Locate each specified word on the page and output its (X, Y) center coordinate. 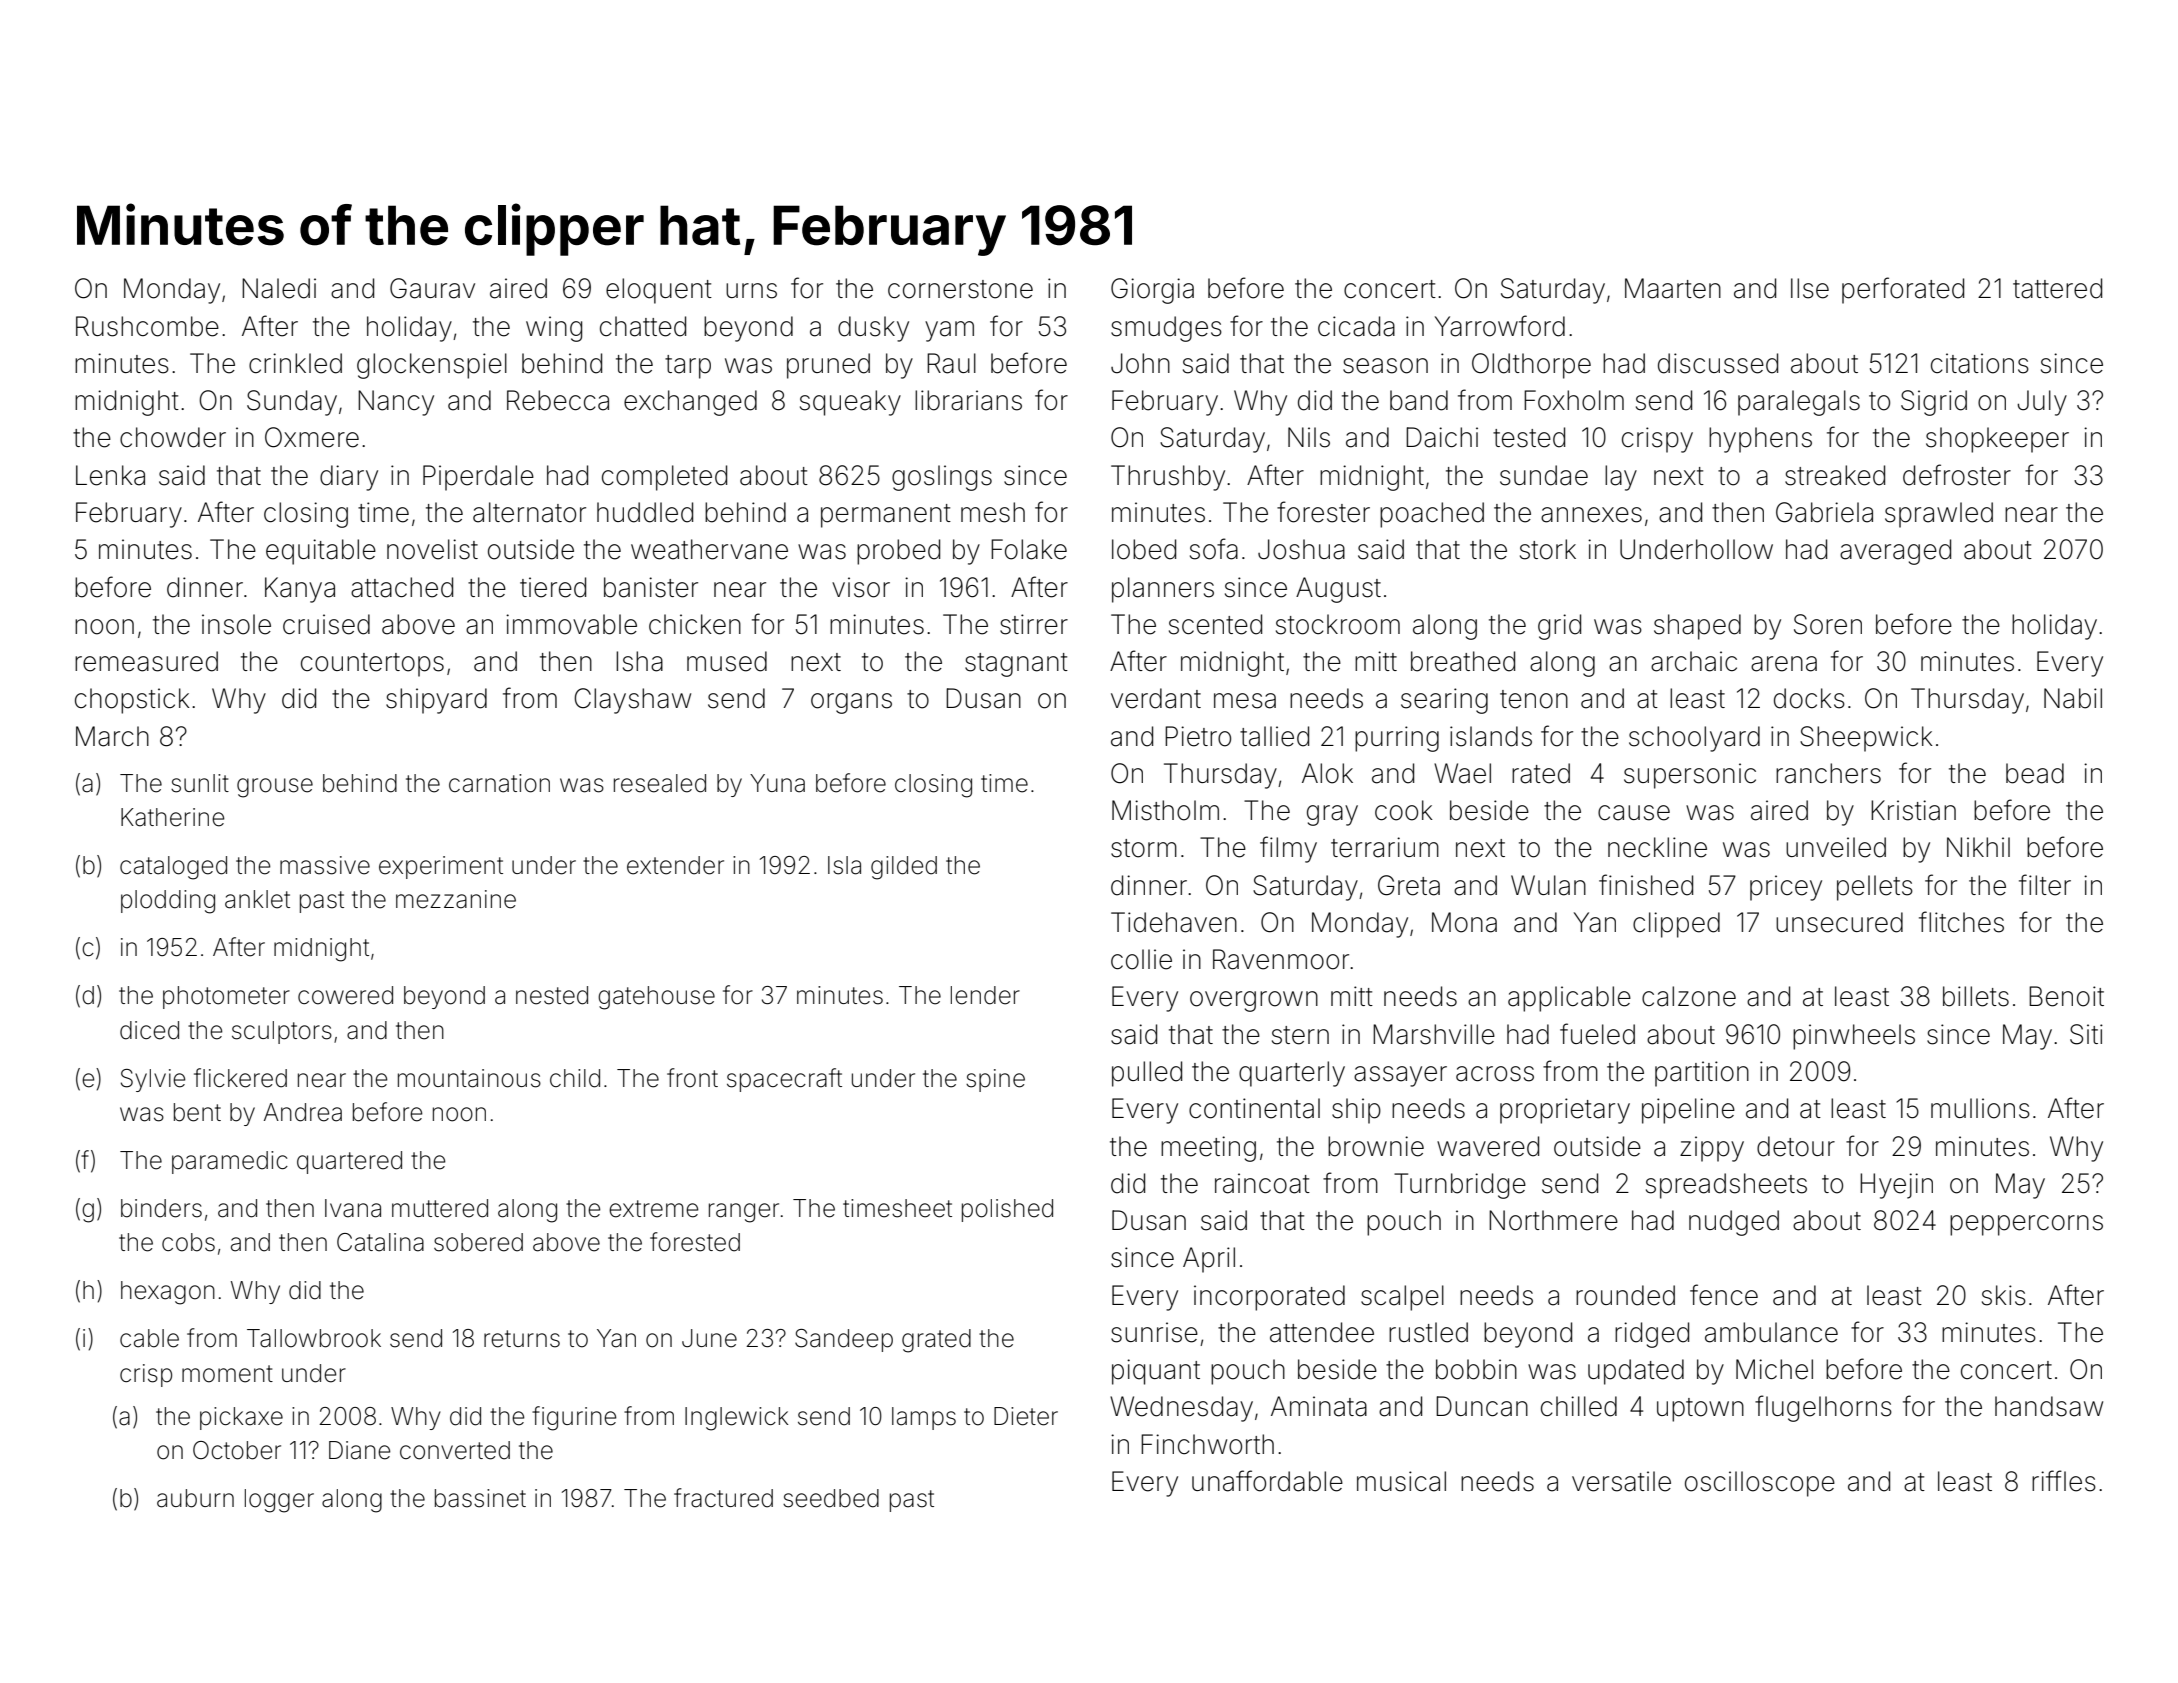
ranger (744, 1213)
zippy (1712, 1149)
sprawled (1939, 515)
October (237, 1450)
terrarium (1385, 847)
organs (851, 703)
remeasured (146, 661)
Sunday (292, 403)
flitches (1961, 922)
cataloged (173, 868)
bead (2035, 773)
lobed (1144, 549)
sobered (478, 1242)
